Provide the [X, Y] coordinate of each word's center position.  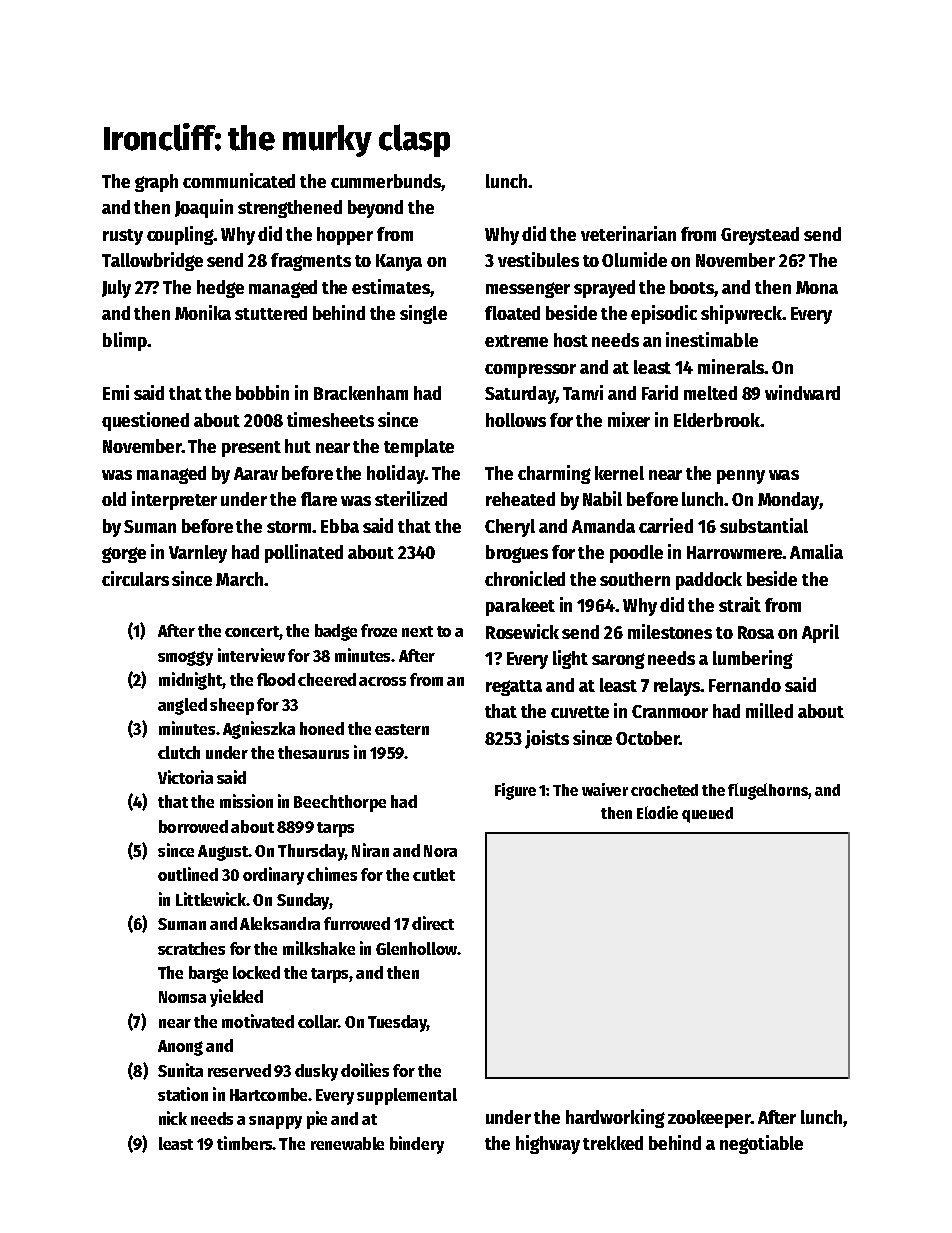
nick [173, 1118]
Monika [203, 312]
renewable [347, 1143]
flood [276, 679]
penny [741, 477]
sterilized [411, 498]
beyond [375, 209]
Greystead [760, 236]
